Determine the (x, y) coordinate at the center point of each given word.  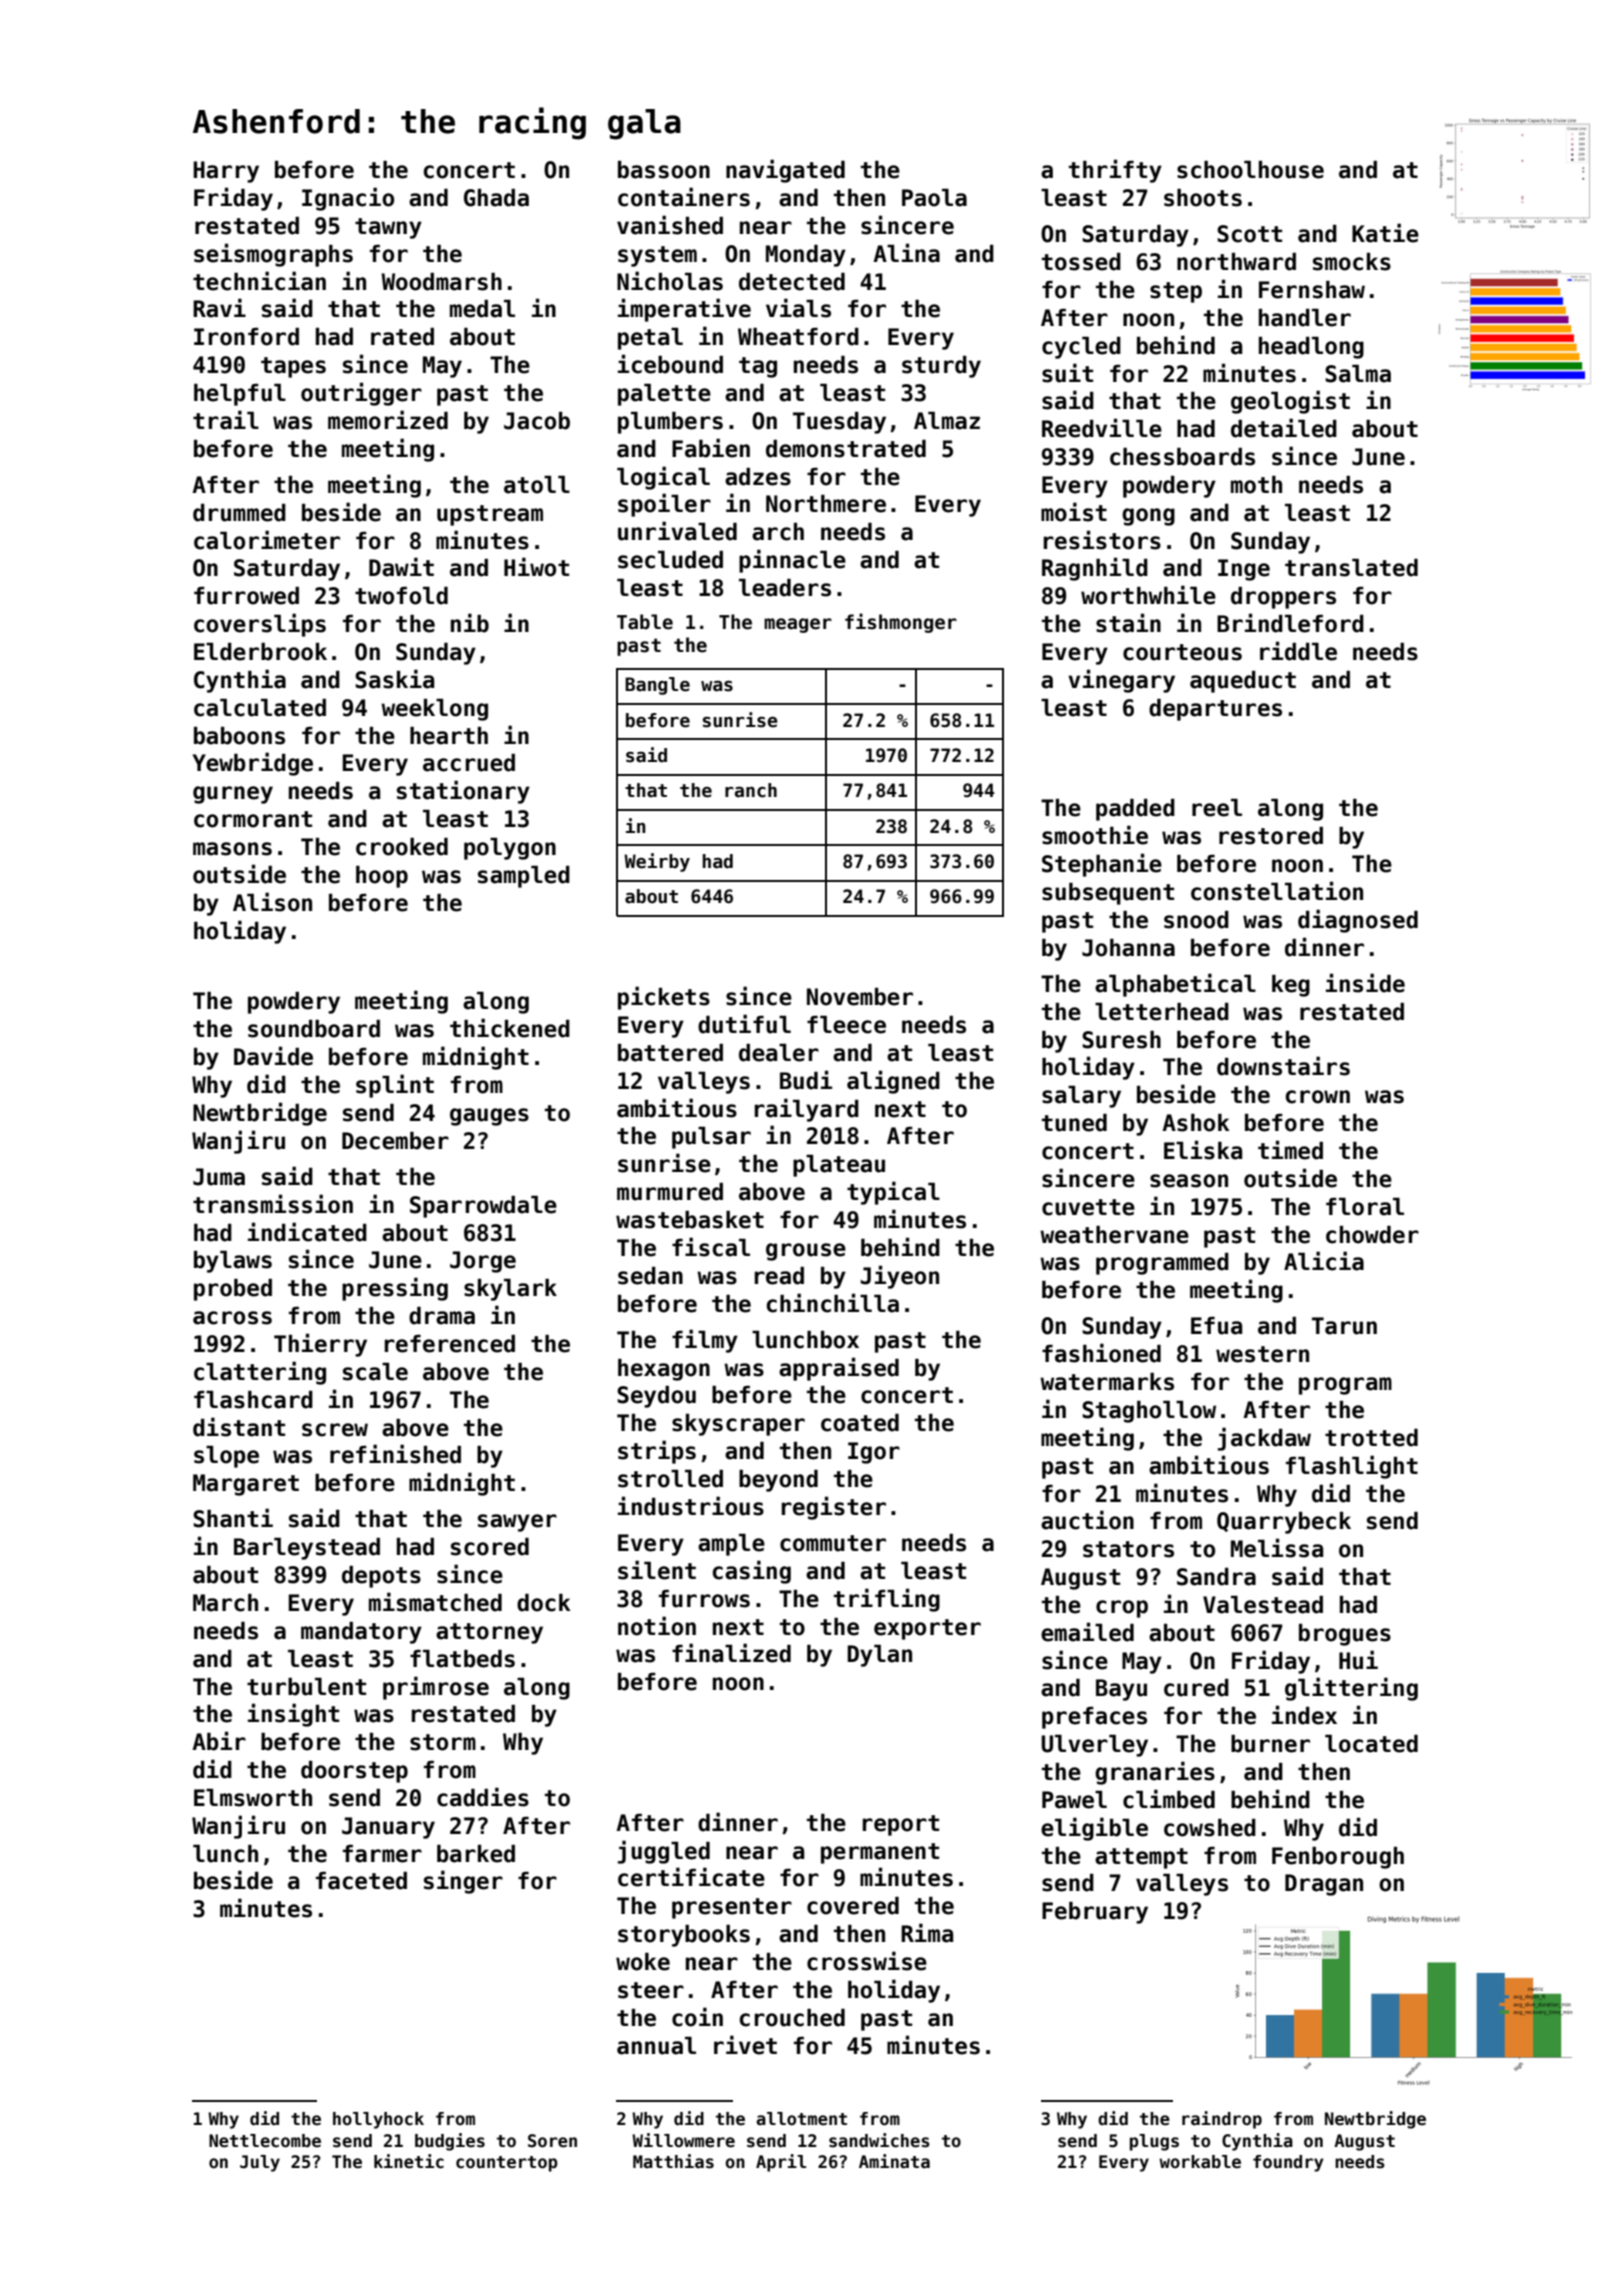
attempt (1141, 1858)
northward (1236, 262)
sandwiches (879, 2140)
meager (798, 625)
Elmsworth (253, 1798)
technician (259, 281)
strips (657, 1452)
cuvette (1088, 1207)
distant (239, 1427)
